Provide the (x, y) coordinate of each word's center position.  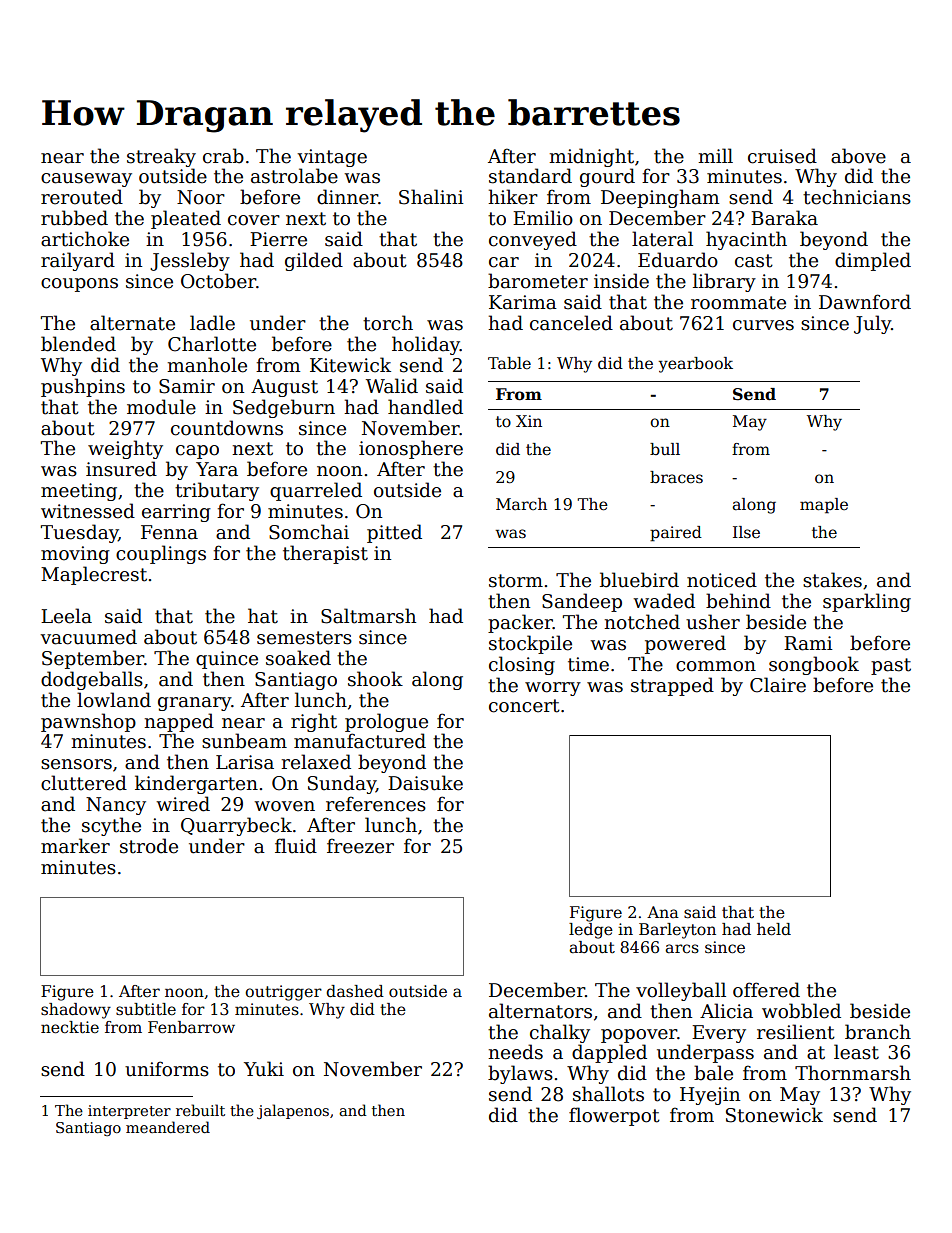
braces (676, 477)
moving (75, 555)
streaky (161, 157)
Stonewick (774, 1115)
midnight (591, 157)
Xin (529, 421)
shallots (608, 1094)
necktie (70, 1027)
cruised (782, 156)
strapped (672, 686)
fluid (296, 846)
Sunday (342, 784)
